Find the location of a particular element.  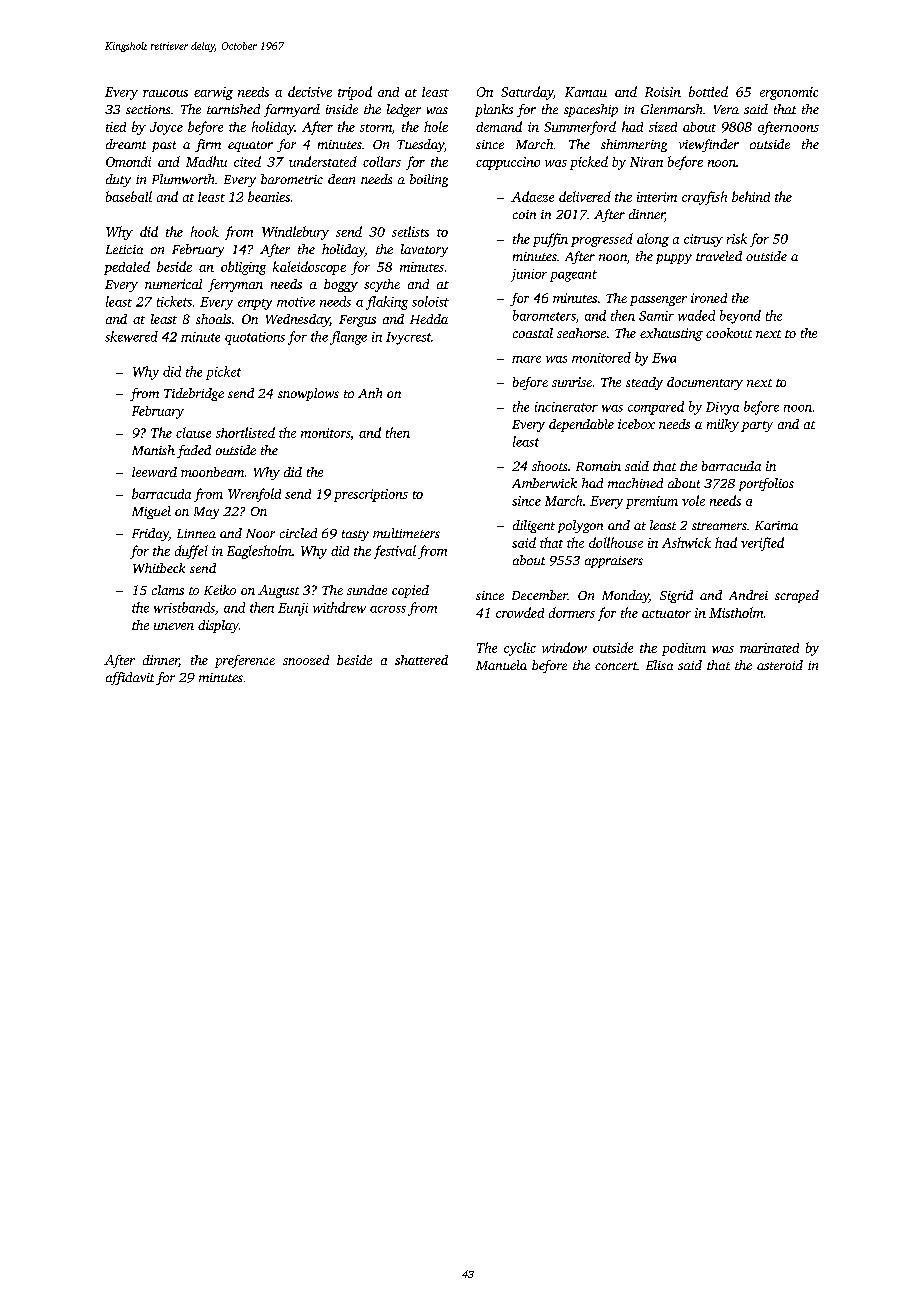

vole is located at coordinates (693, 500).
